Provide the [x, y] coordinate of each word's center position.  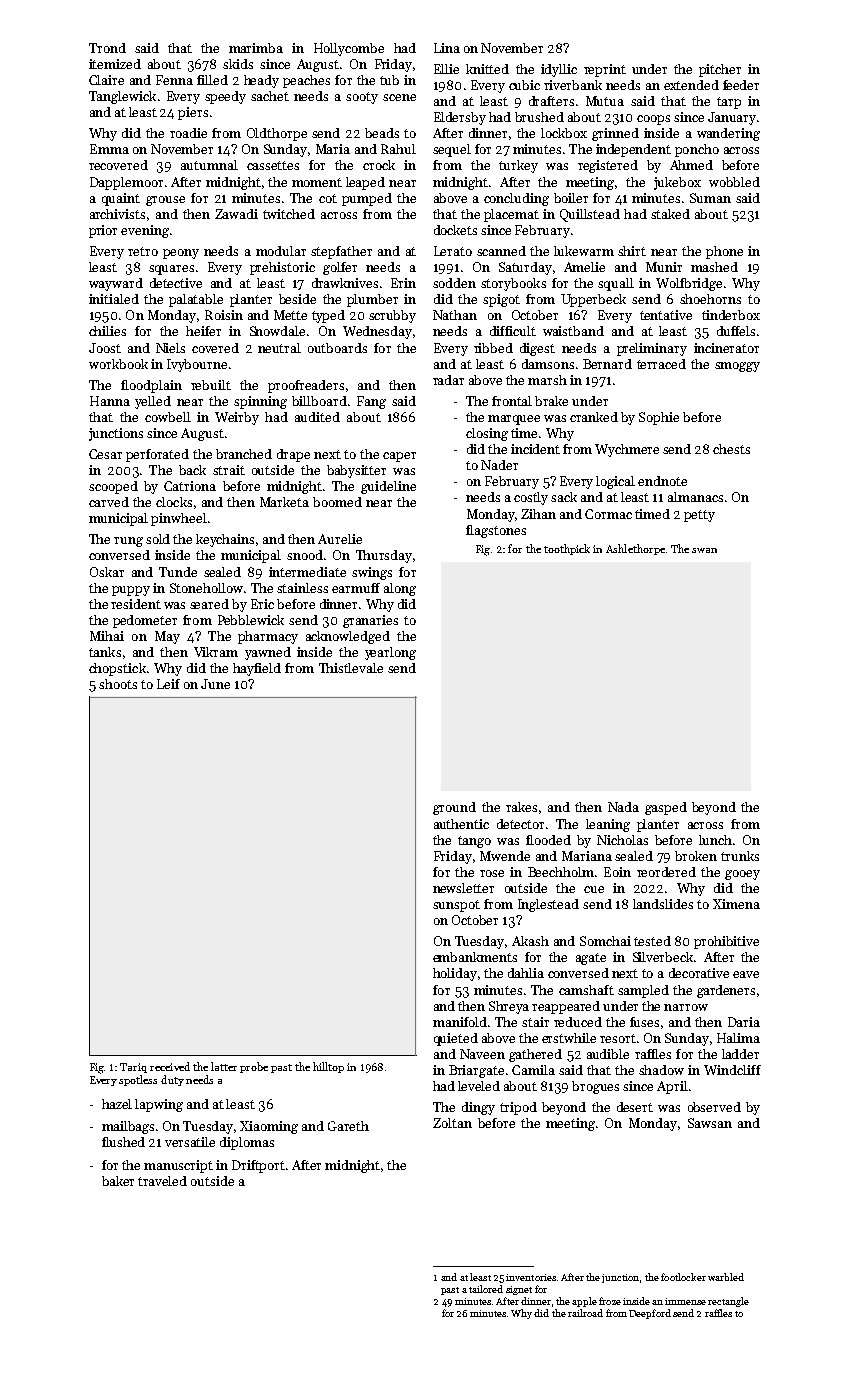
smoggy [737, 367]
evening [145, 231]
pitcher [720, 70]
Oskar [107, 572]
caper [399, 457]
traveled [162, 1181]
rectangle [728, 1302]
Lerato [453, 251]
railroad [585, 1313]
